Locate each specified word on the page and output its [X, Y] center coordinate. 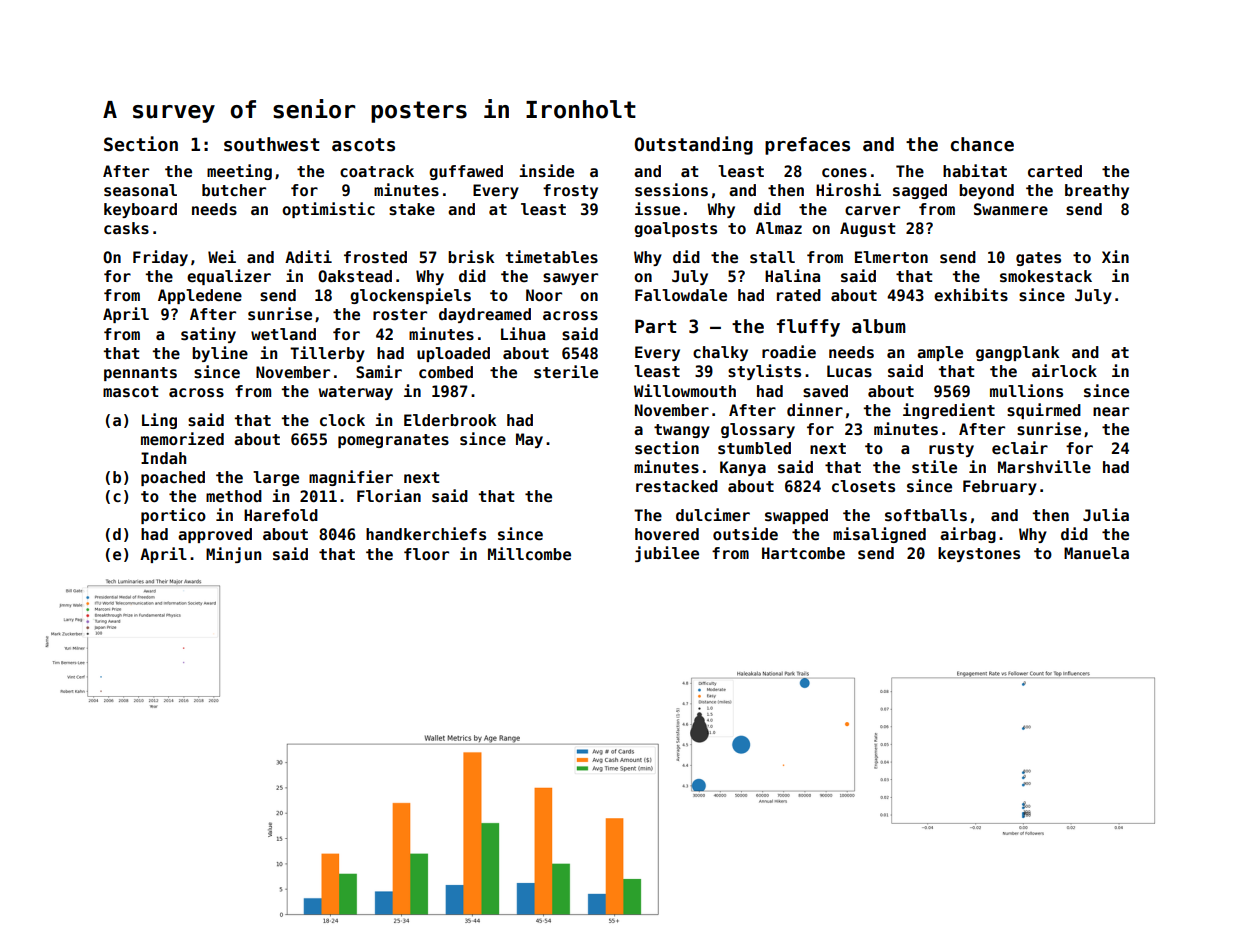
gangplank [1017, 353]
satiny [208, 335]
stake [412, 209]
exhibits [971, 295]
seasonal [140, 190]
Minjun [233, 555]
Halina [792, 275]
